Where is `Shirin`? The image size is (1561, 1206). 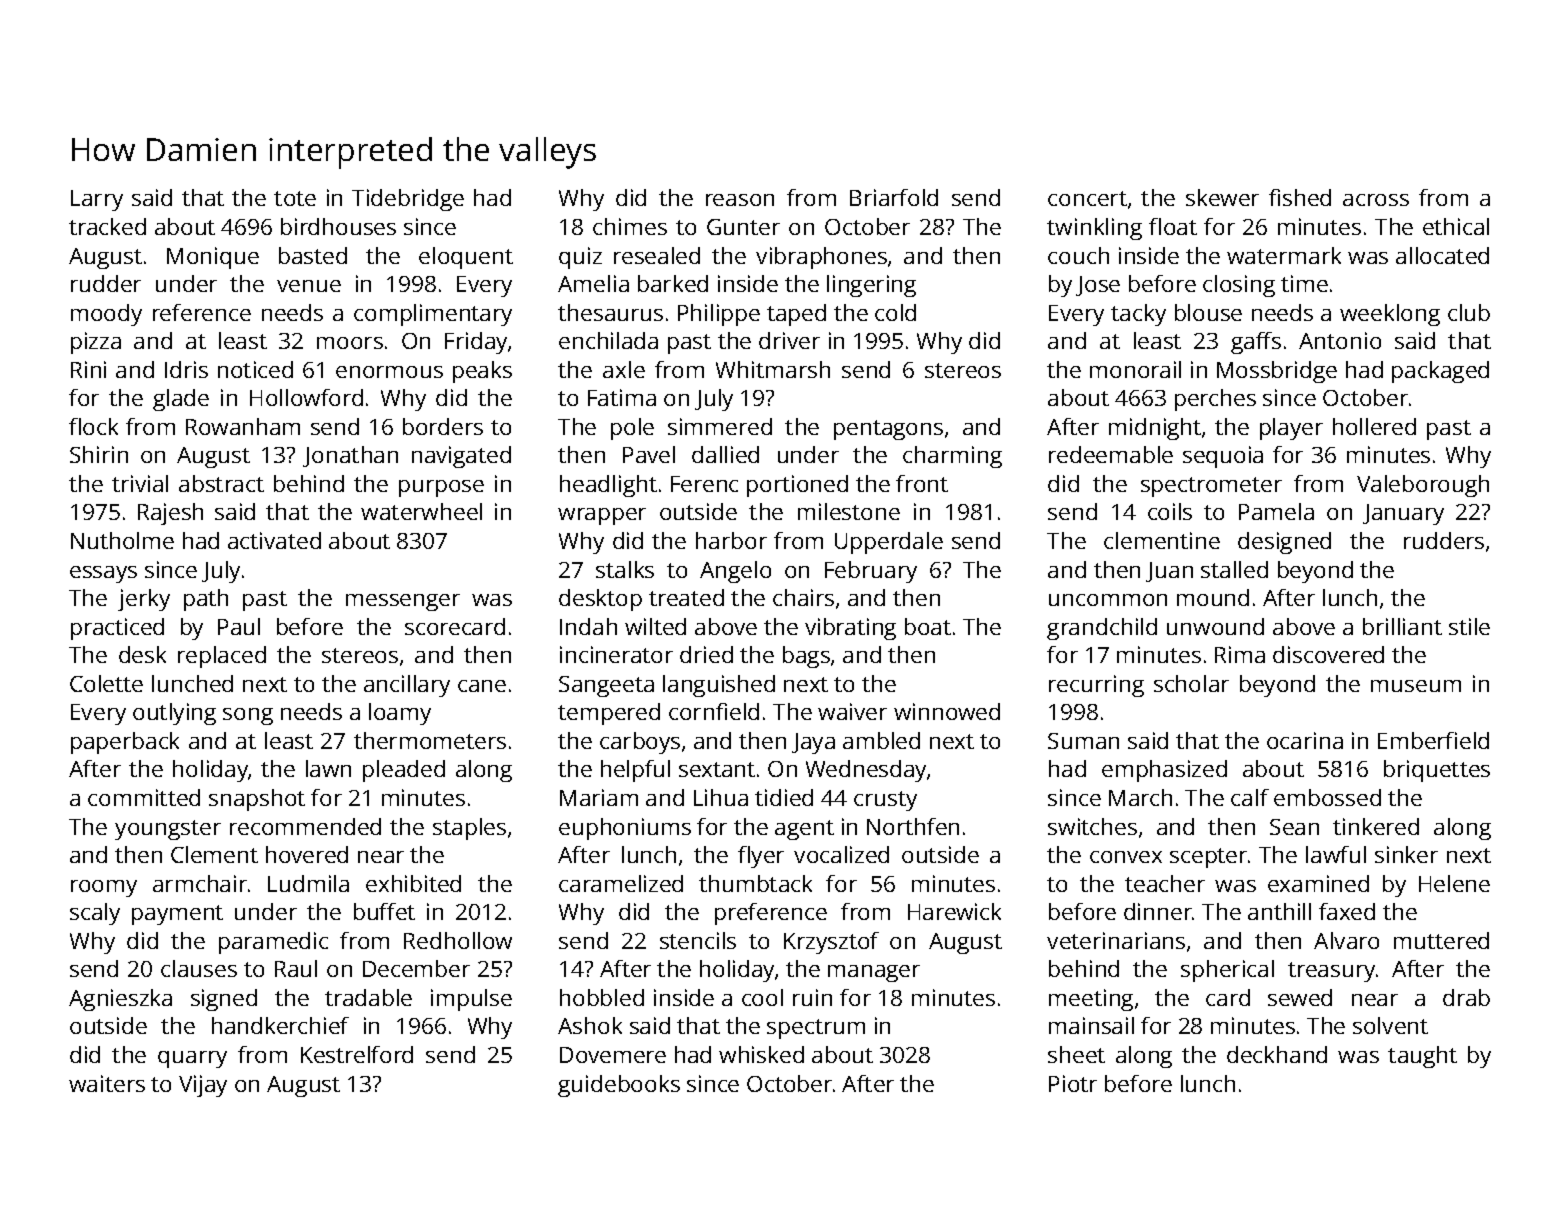
Shirin is located at coordinates (99, 454).
